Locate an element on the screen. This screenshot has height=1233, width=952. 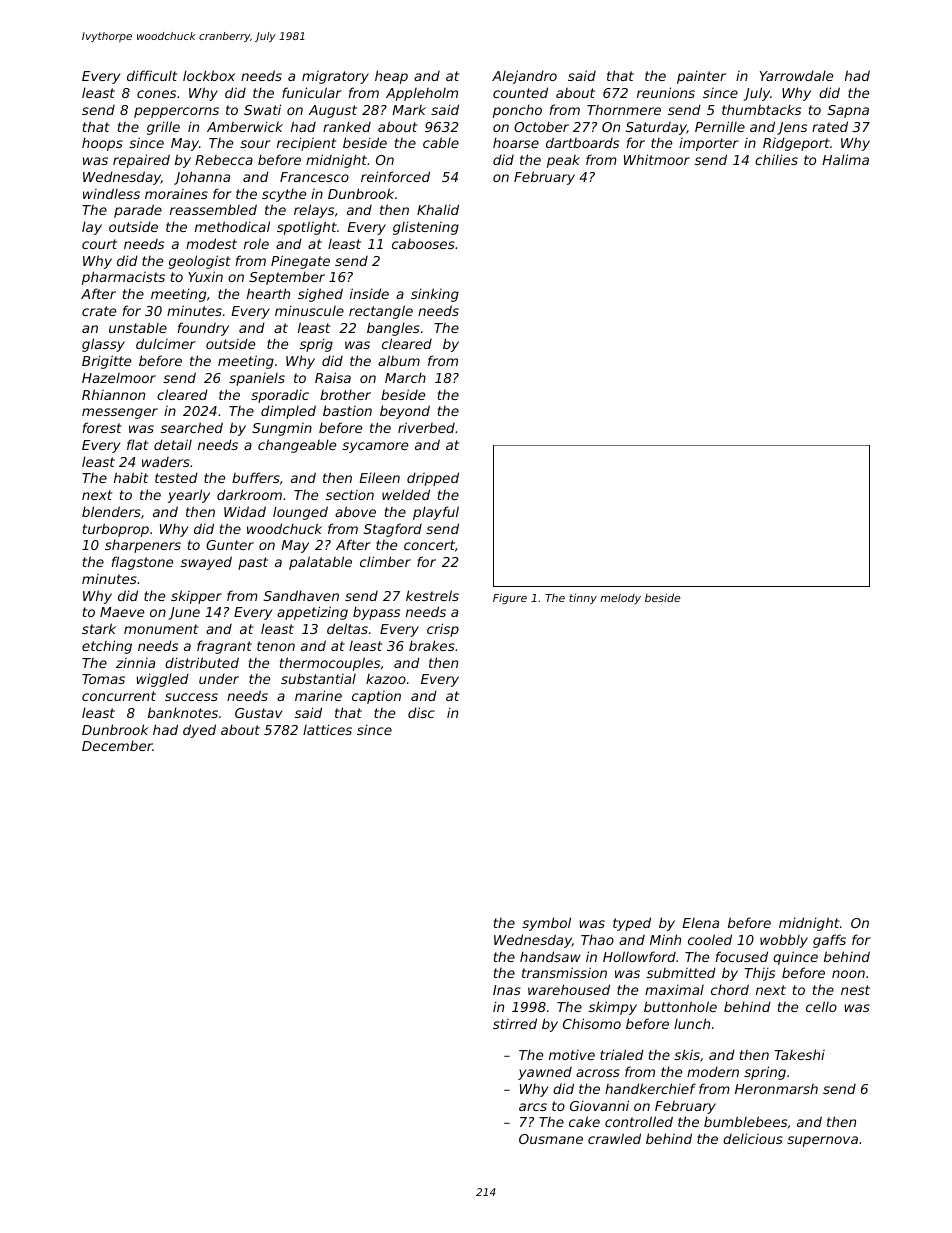
tinny is located at coordinates (583, 599).
